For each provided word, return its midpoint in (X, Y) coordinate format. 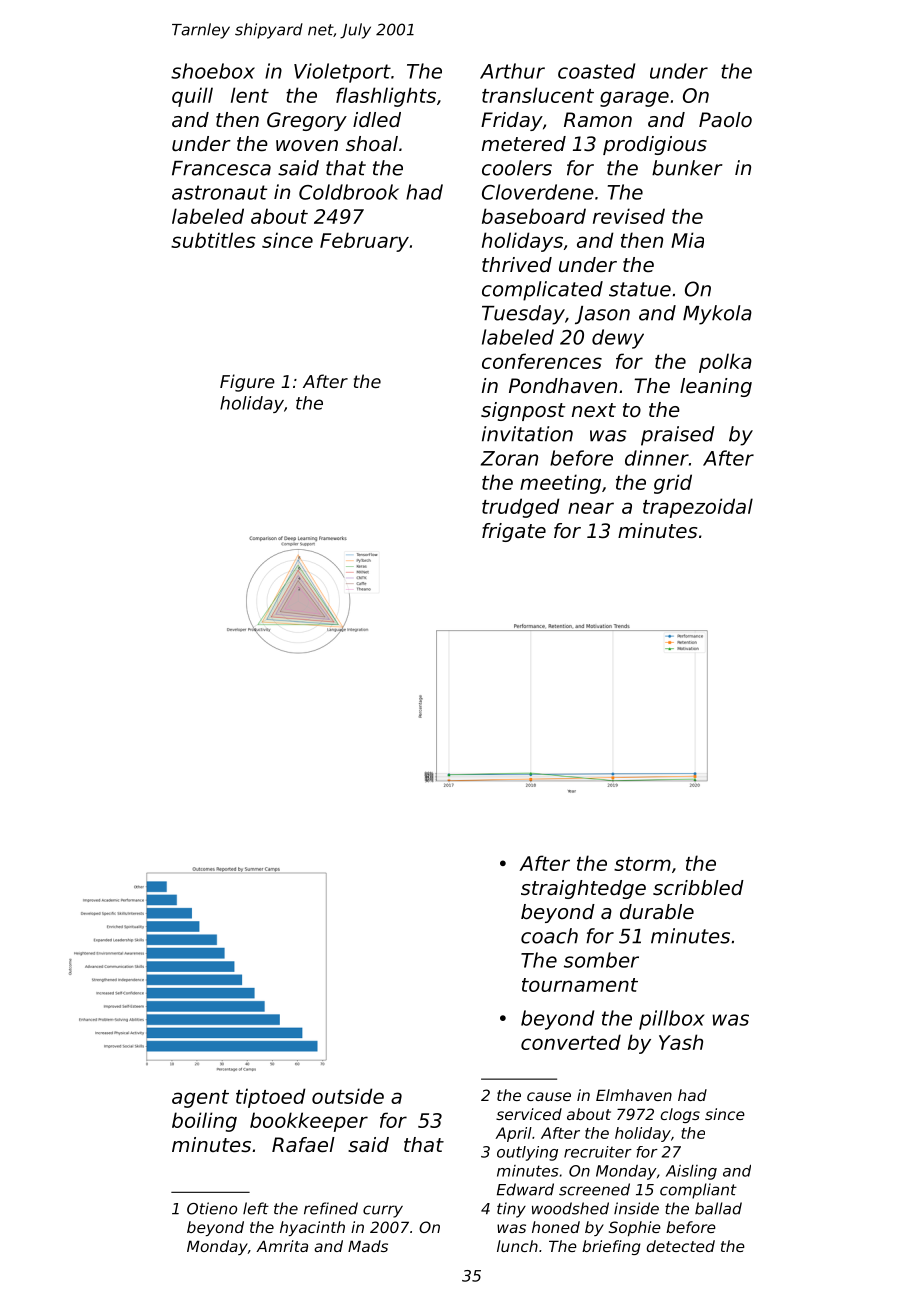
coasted (596, 71)
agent (200, 1099)
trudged (521, 508)
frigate (514, 532)
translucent (538, 95)
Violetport (342, 73)
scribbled (698, 888)
